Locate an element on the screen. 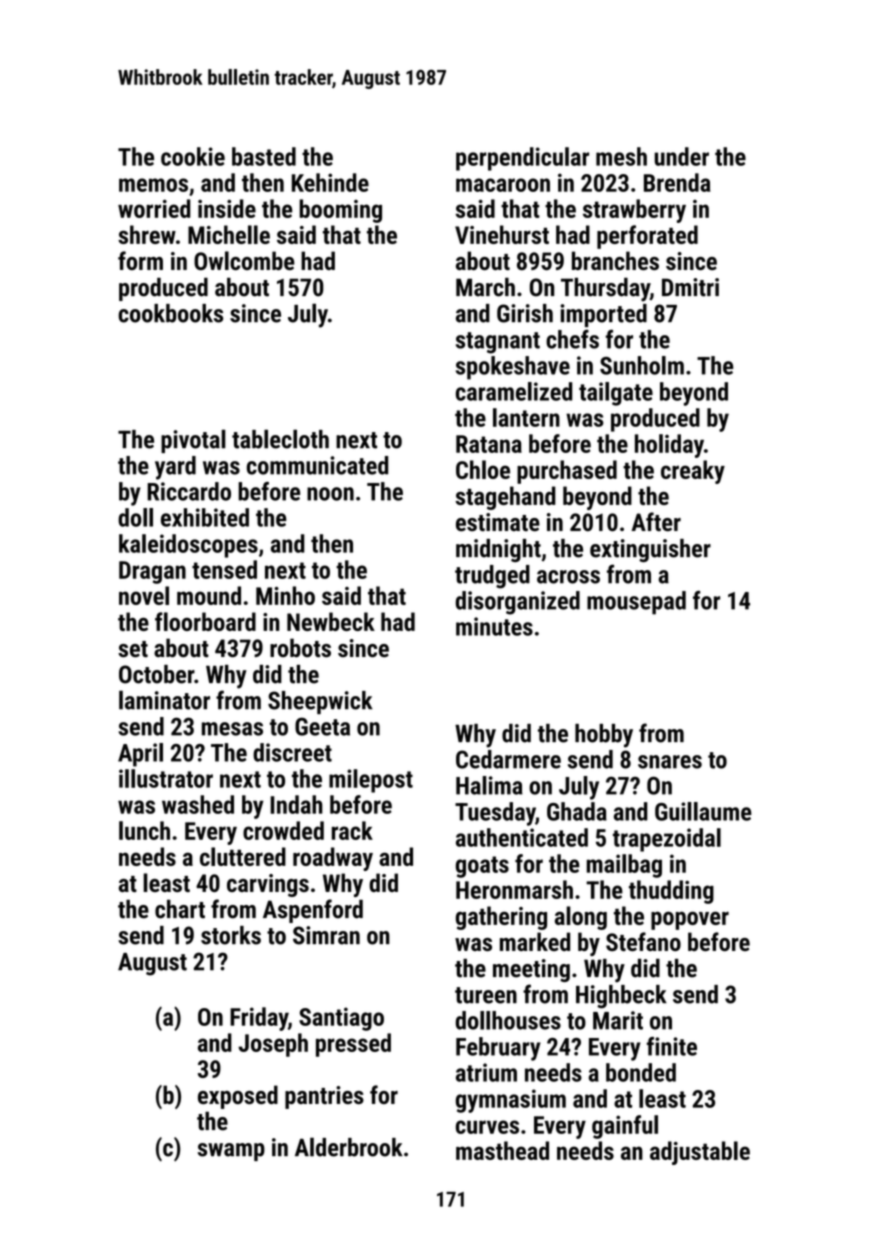 The image size is (871, 1236). Thursday is located at coordinates (605, 290).
